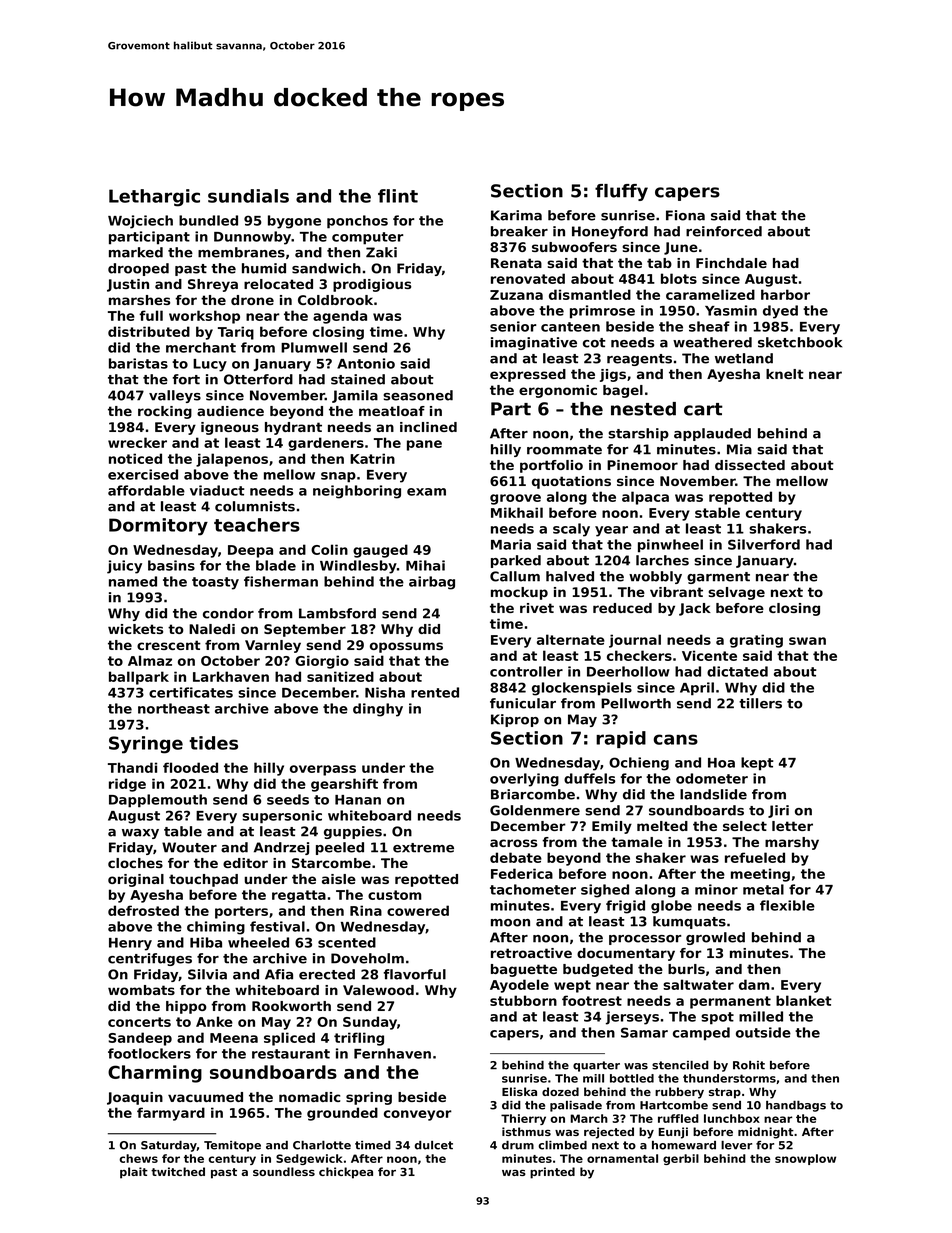 The image size is (952, 1233). Describe the element at coordinates (764, 544) in the image. I see `Silverford` at that location.
